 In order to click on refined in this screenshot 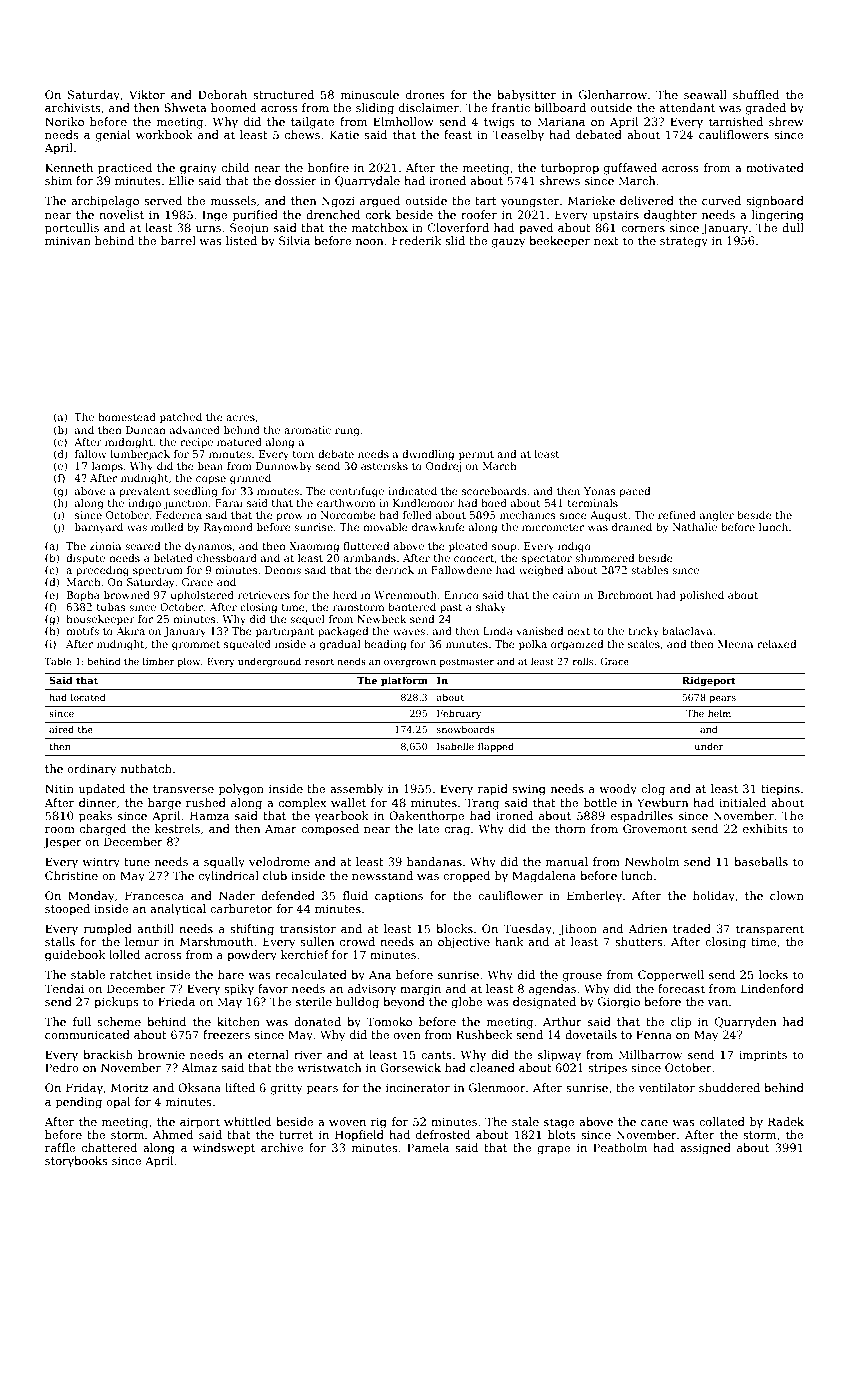, I will do `click(677, 515)`.
